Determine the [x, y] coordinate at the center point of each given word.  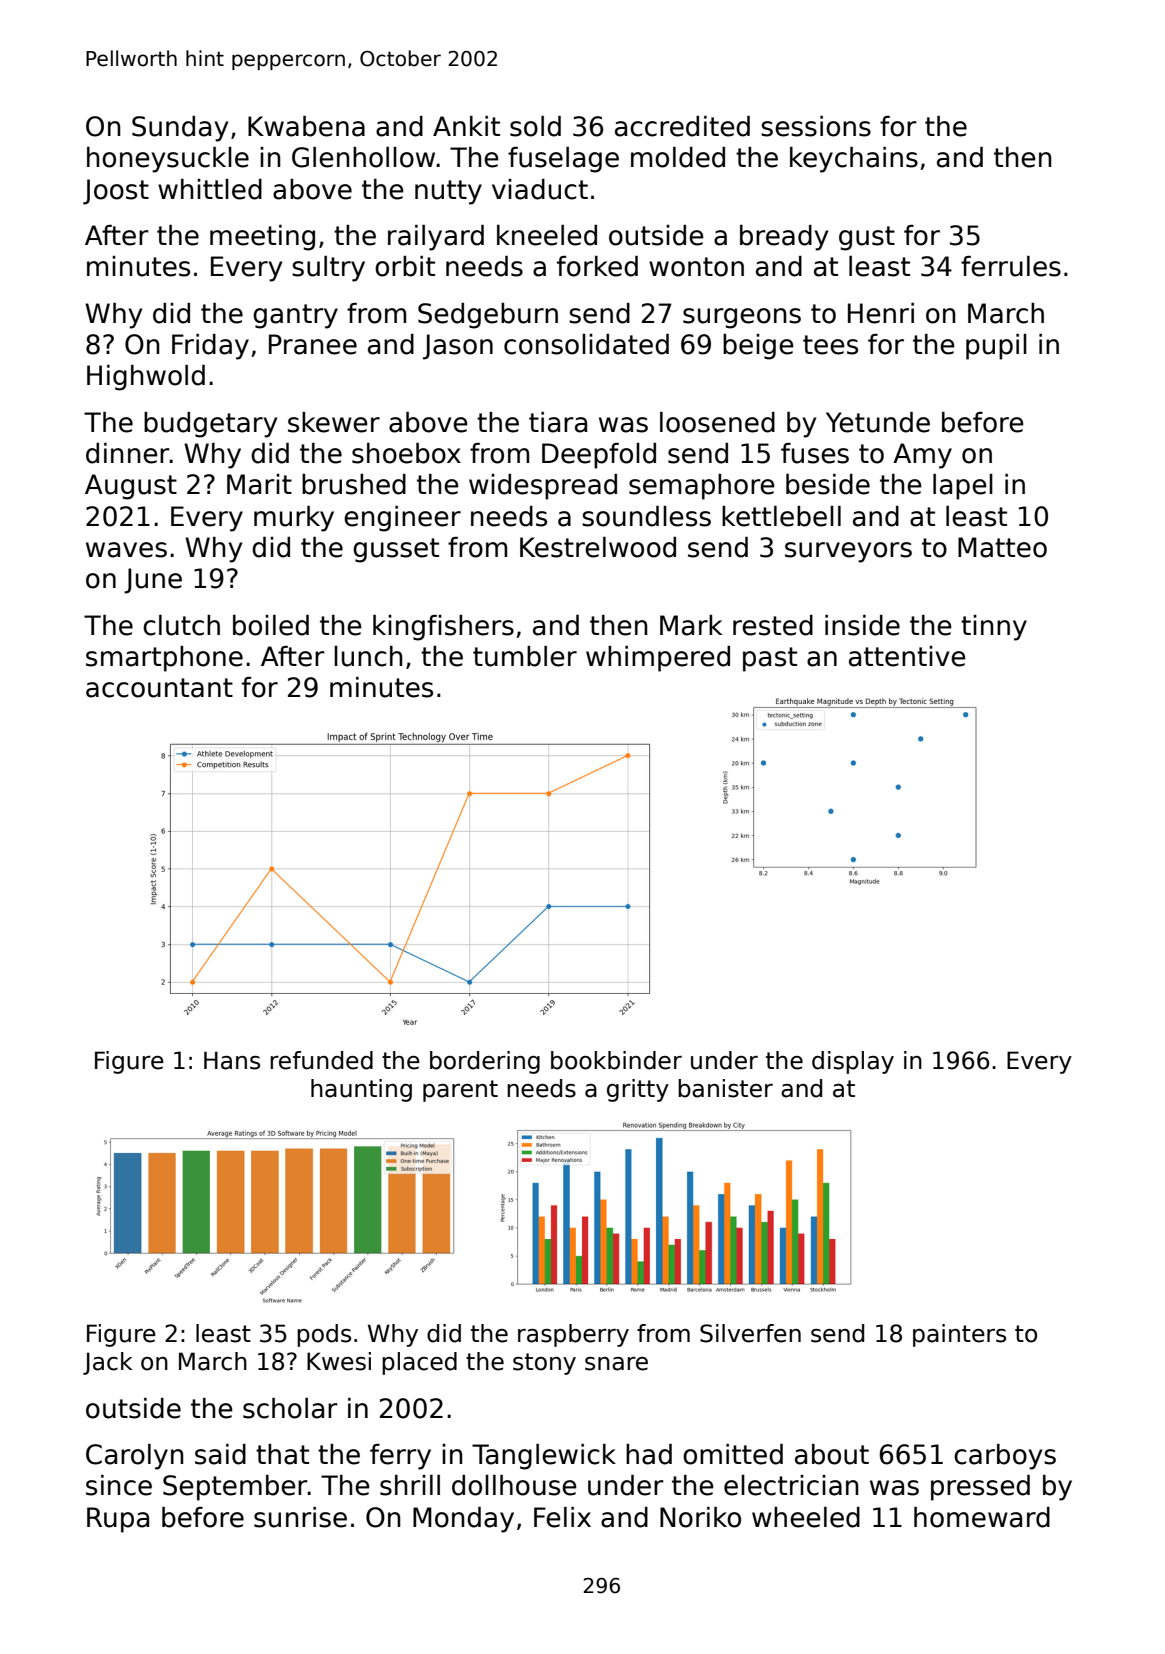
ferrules [1011, 266]
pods [324, 1335]
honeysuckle [168, 160]
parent [460, 1091]
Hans [232, 1060]
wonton [696, 267]
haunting [361, 1090]
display [853, 1062]
